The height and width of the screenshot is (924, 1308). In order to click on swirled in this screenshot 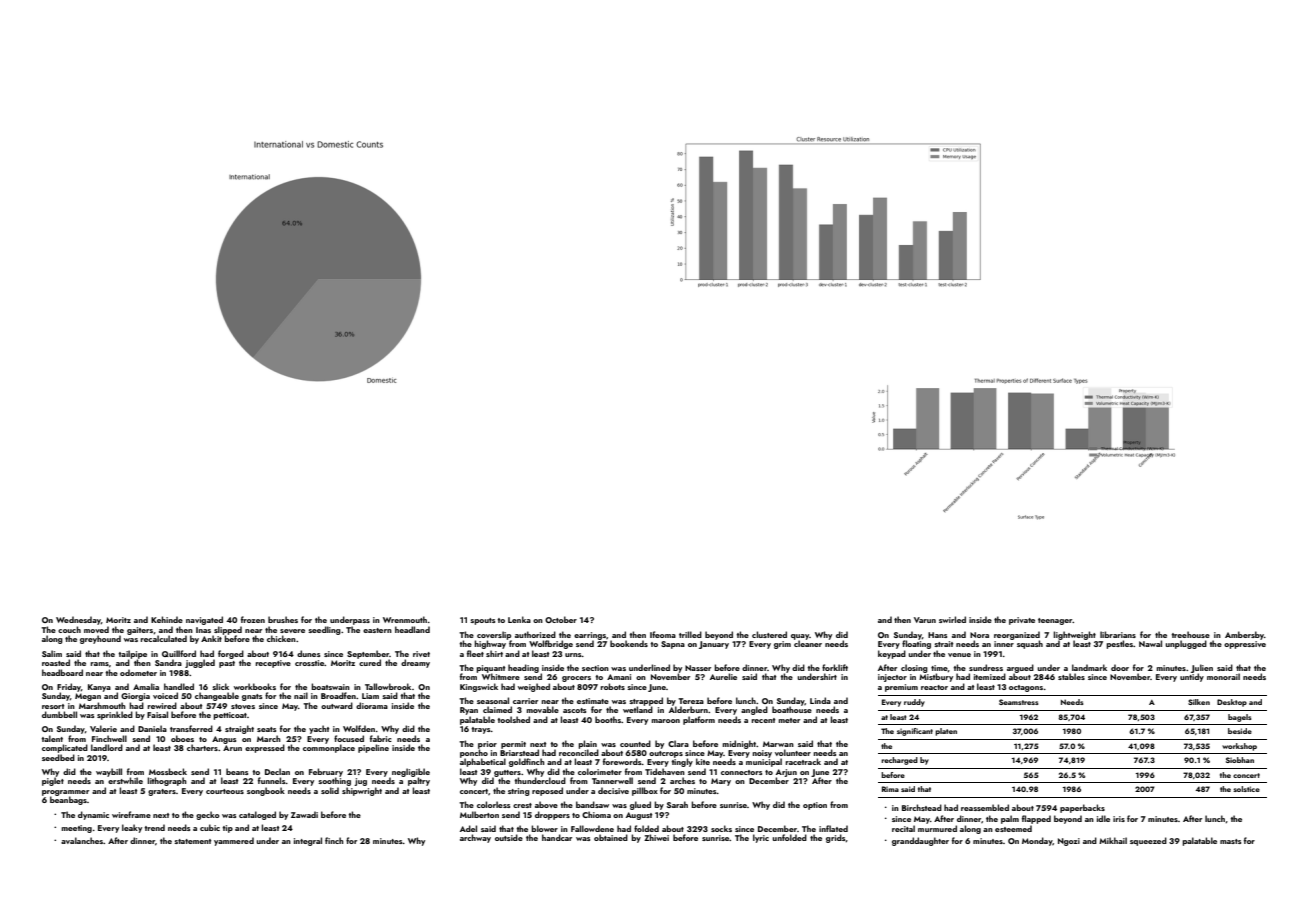, I will do `click(952, 619)`.
